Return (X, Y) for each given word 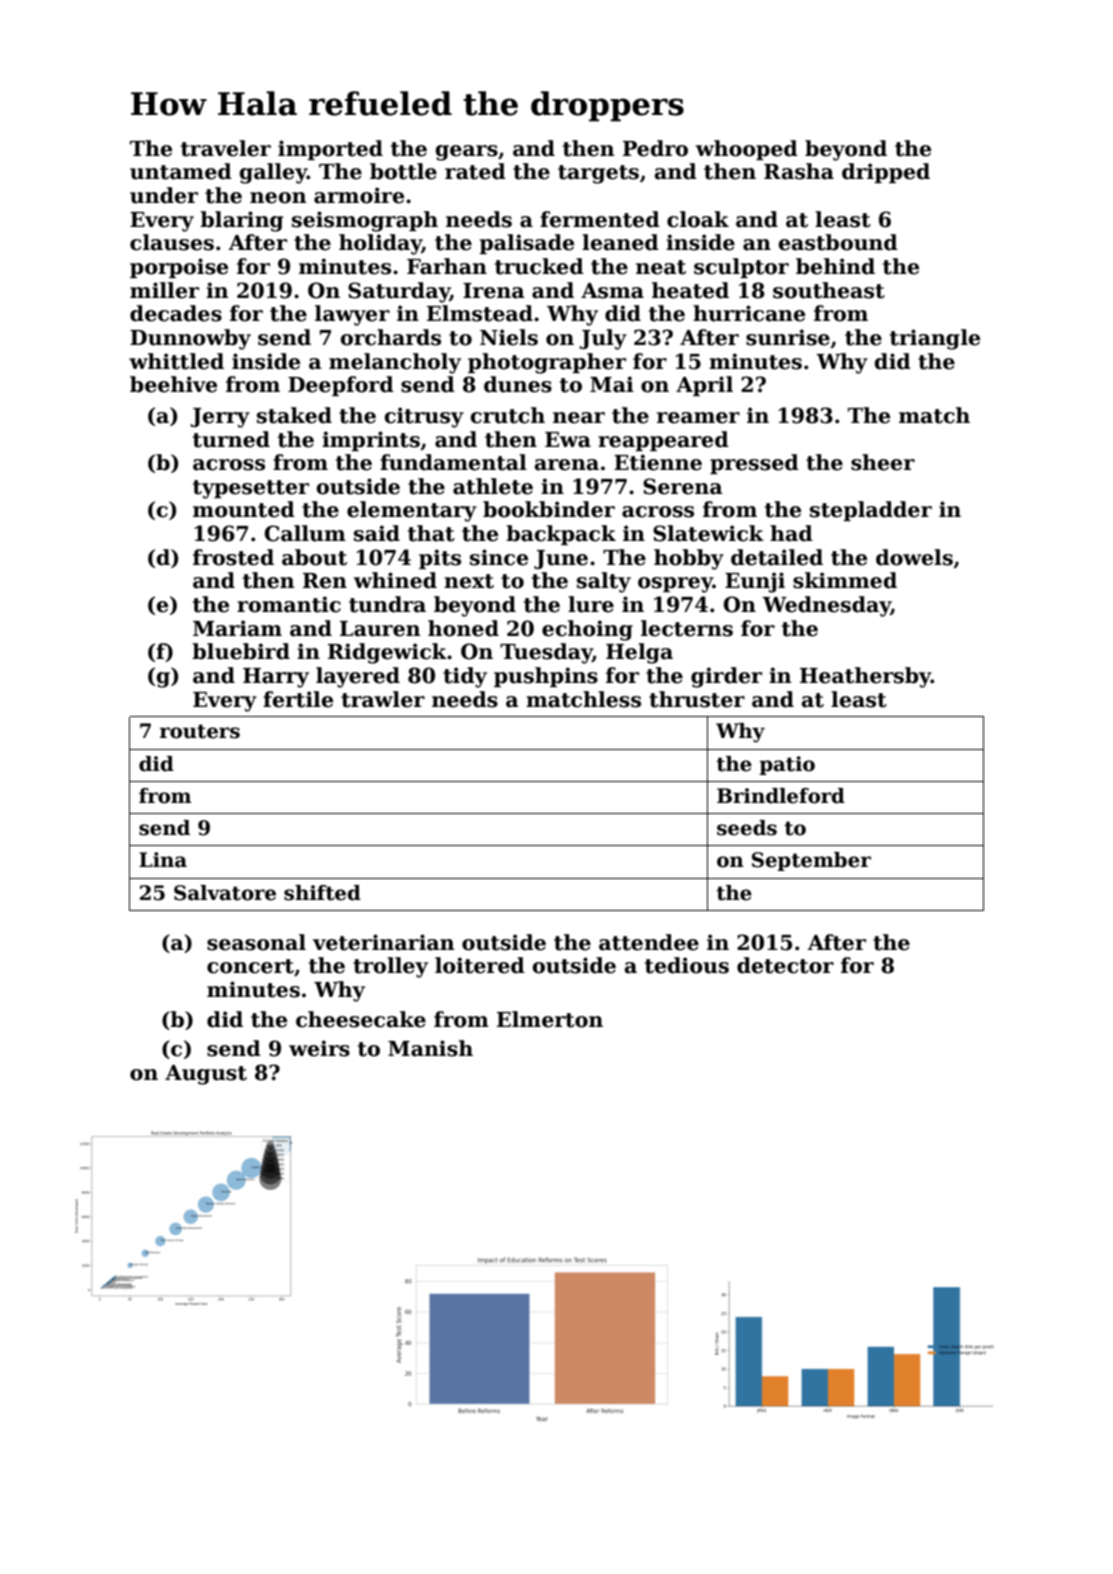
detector (785, 965)
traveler (226, 148)
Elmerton (550, 1019)
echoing (587, 630)
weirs (319, 1048)
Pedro (655, 148)
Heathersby (865, 677)
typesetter (251, 489)
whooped (747, 150)
